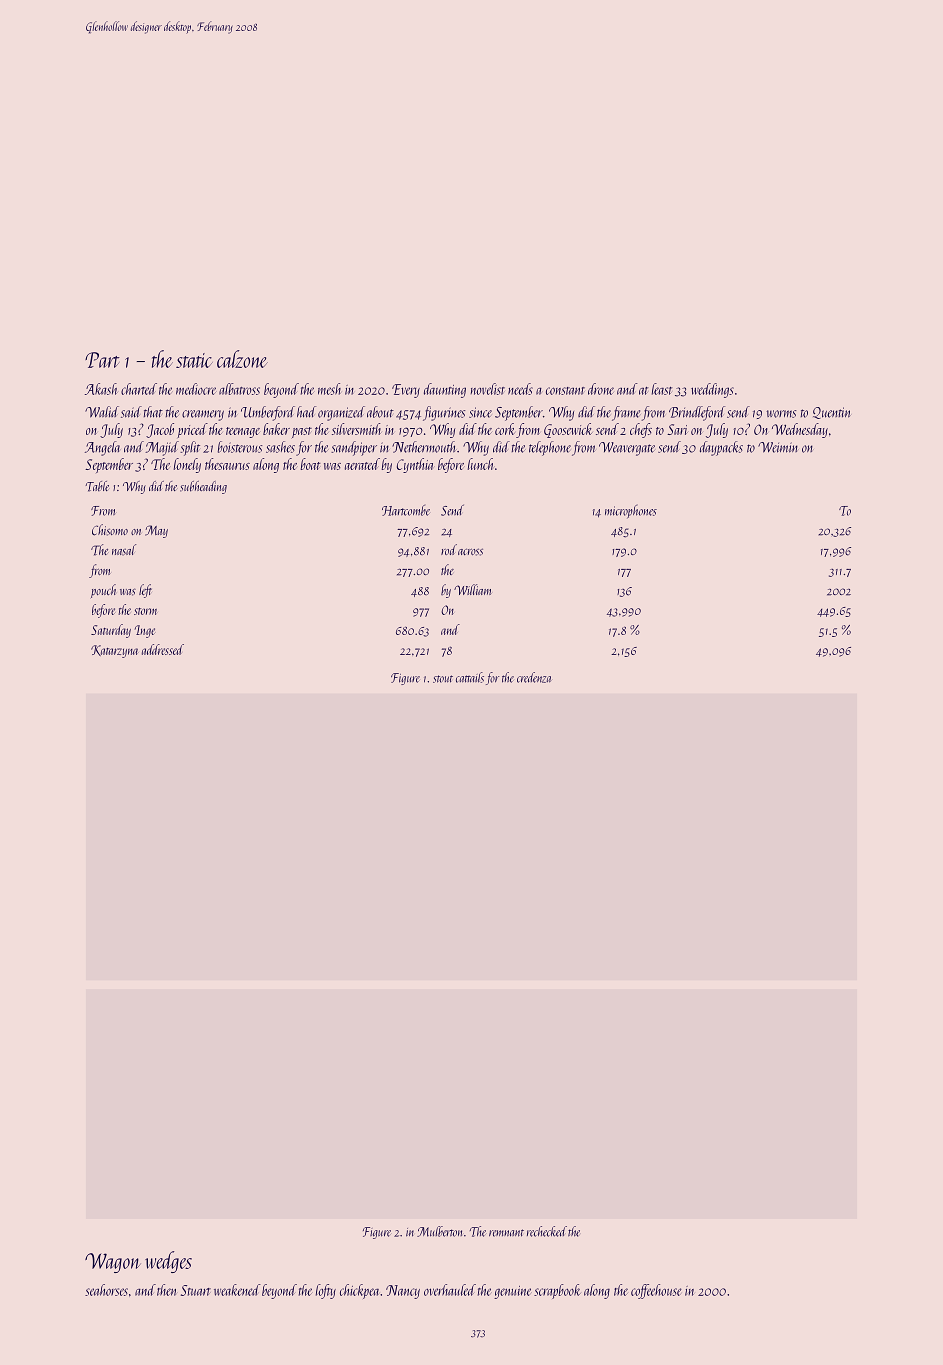  Describe the element at coordinates (656, 1291) in the screenshot. I see `coffeehouse` at that location.
